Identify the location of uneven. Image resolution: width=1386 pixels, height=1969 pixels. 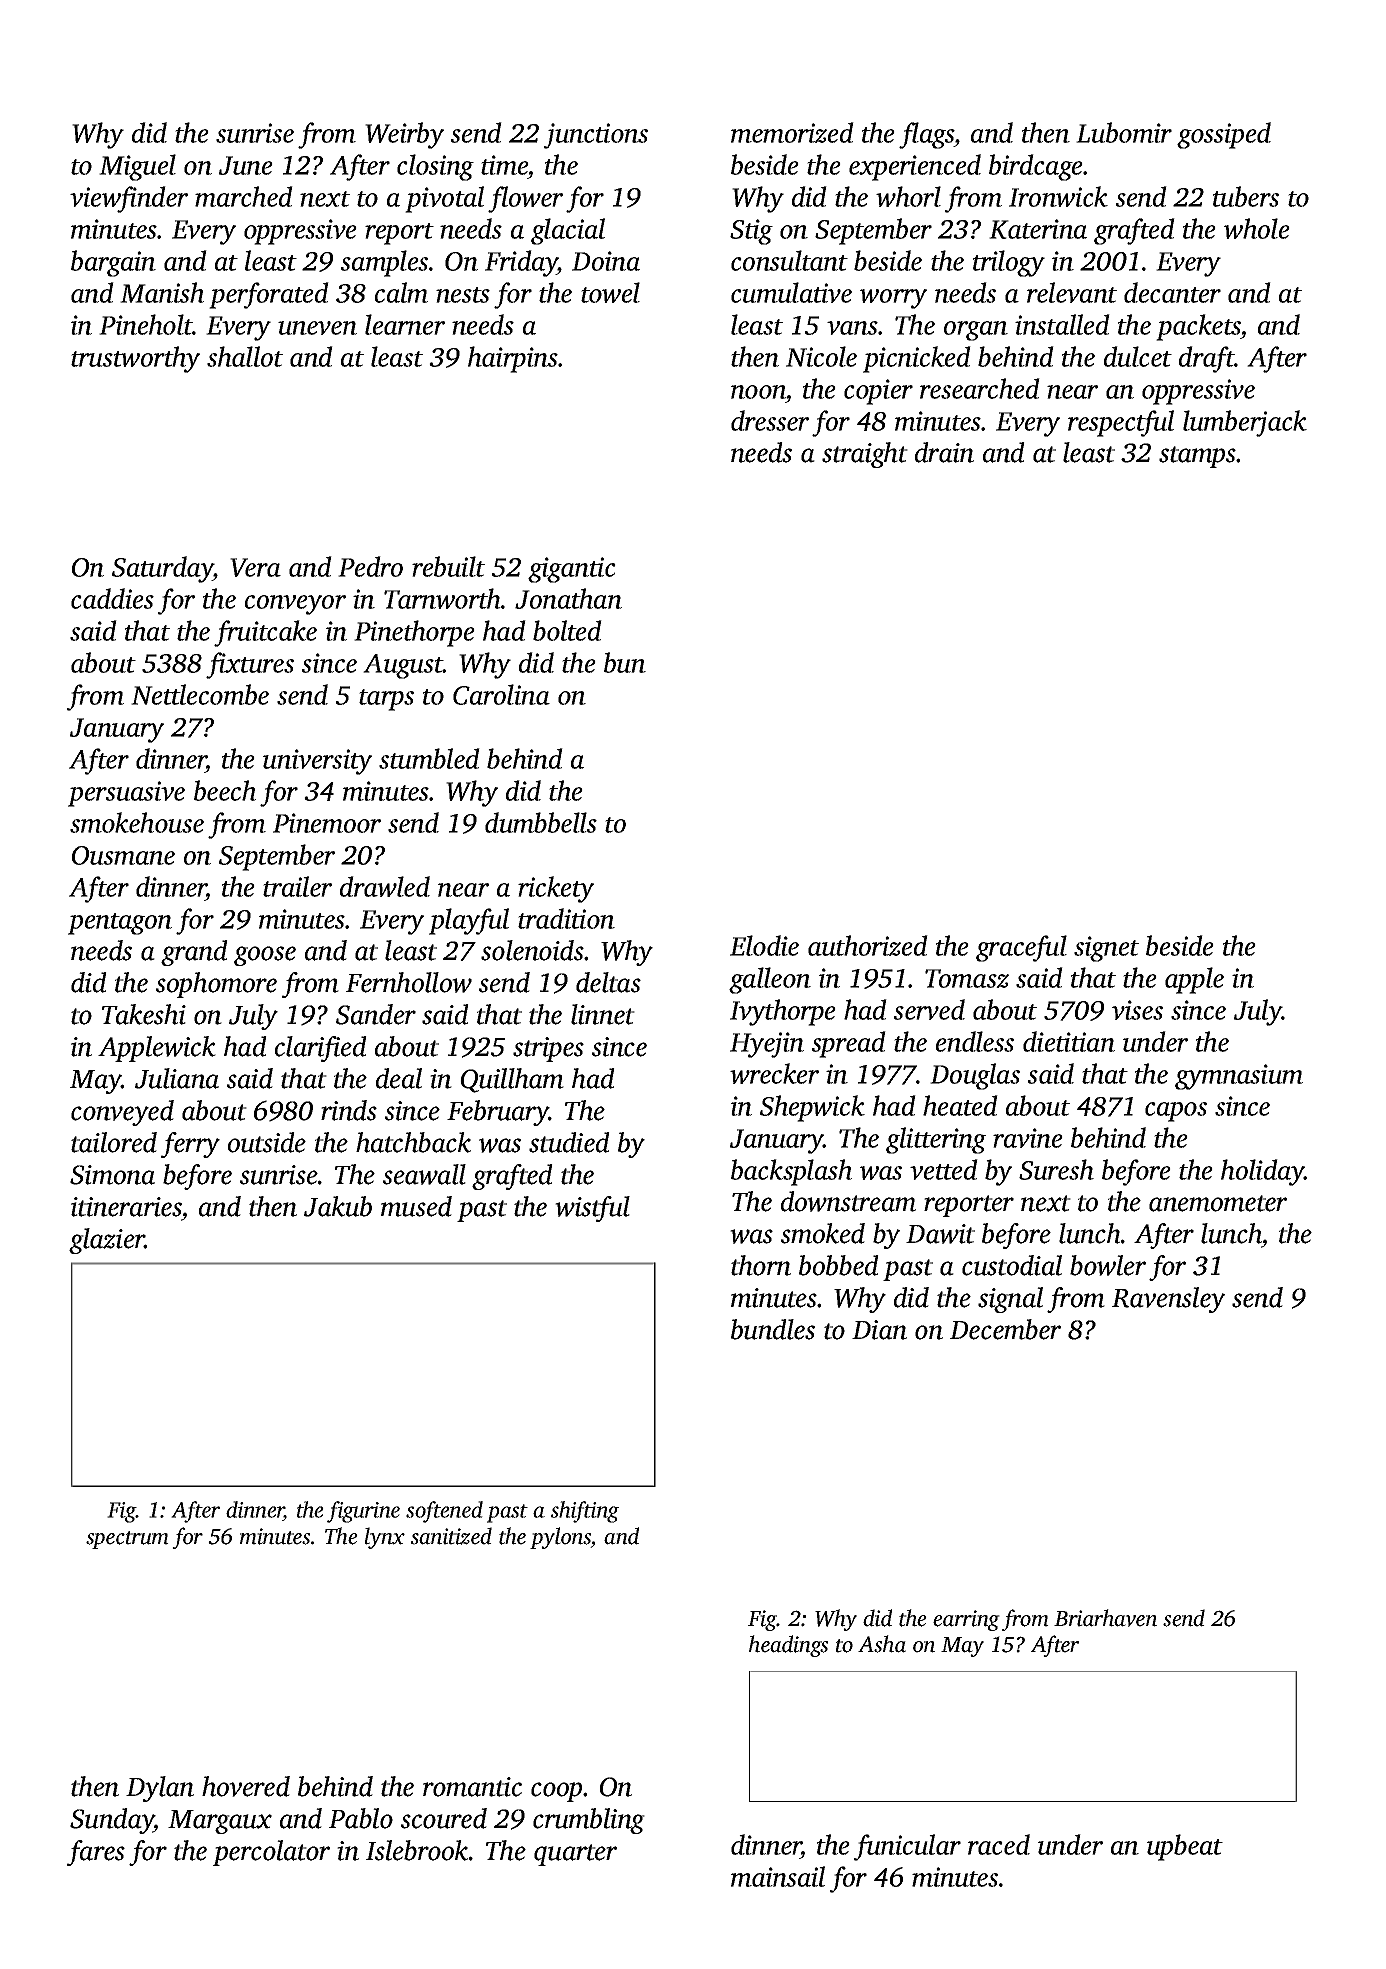
(317, 328).
